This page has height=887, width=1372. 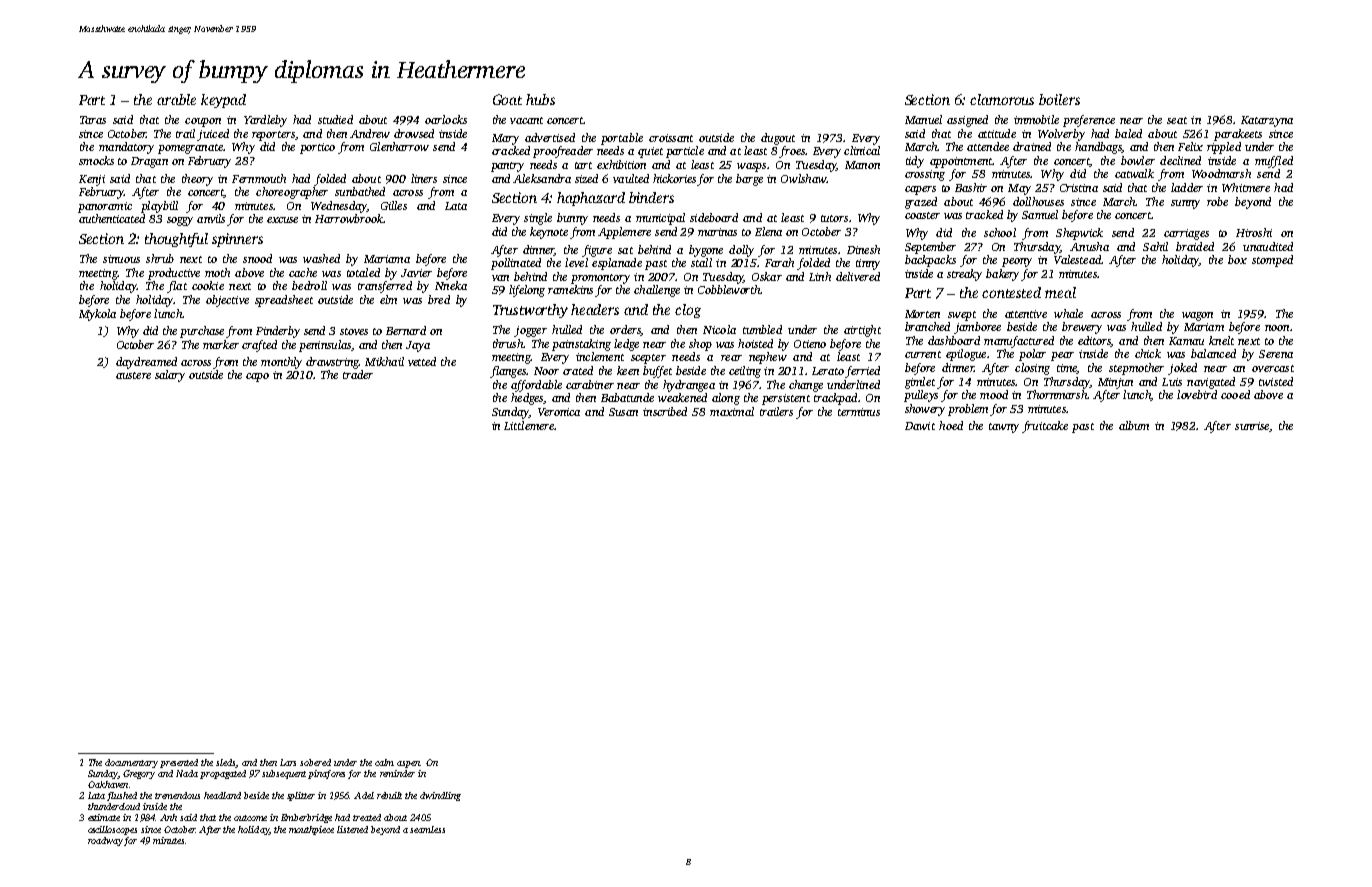 What do you see at coordinates (671, 138) in the page?
I see `croissant` at bounding box center [671, 138].
